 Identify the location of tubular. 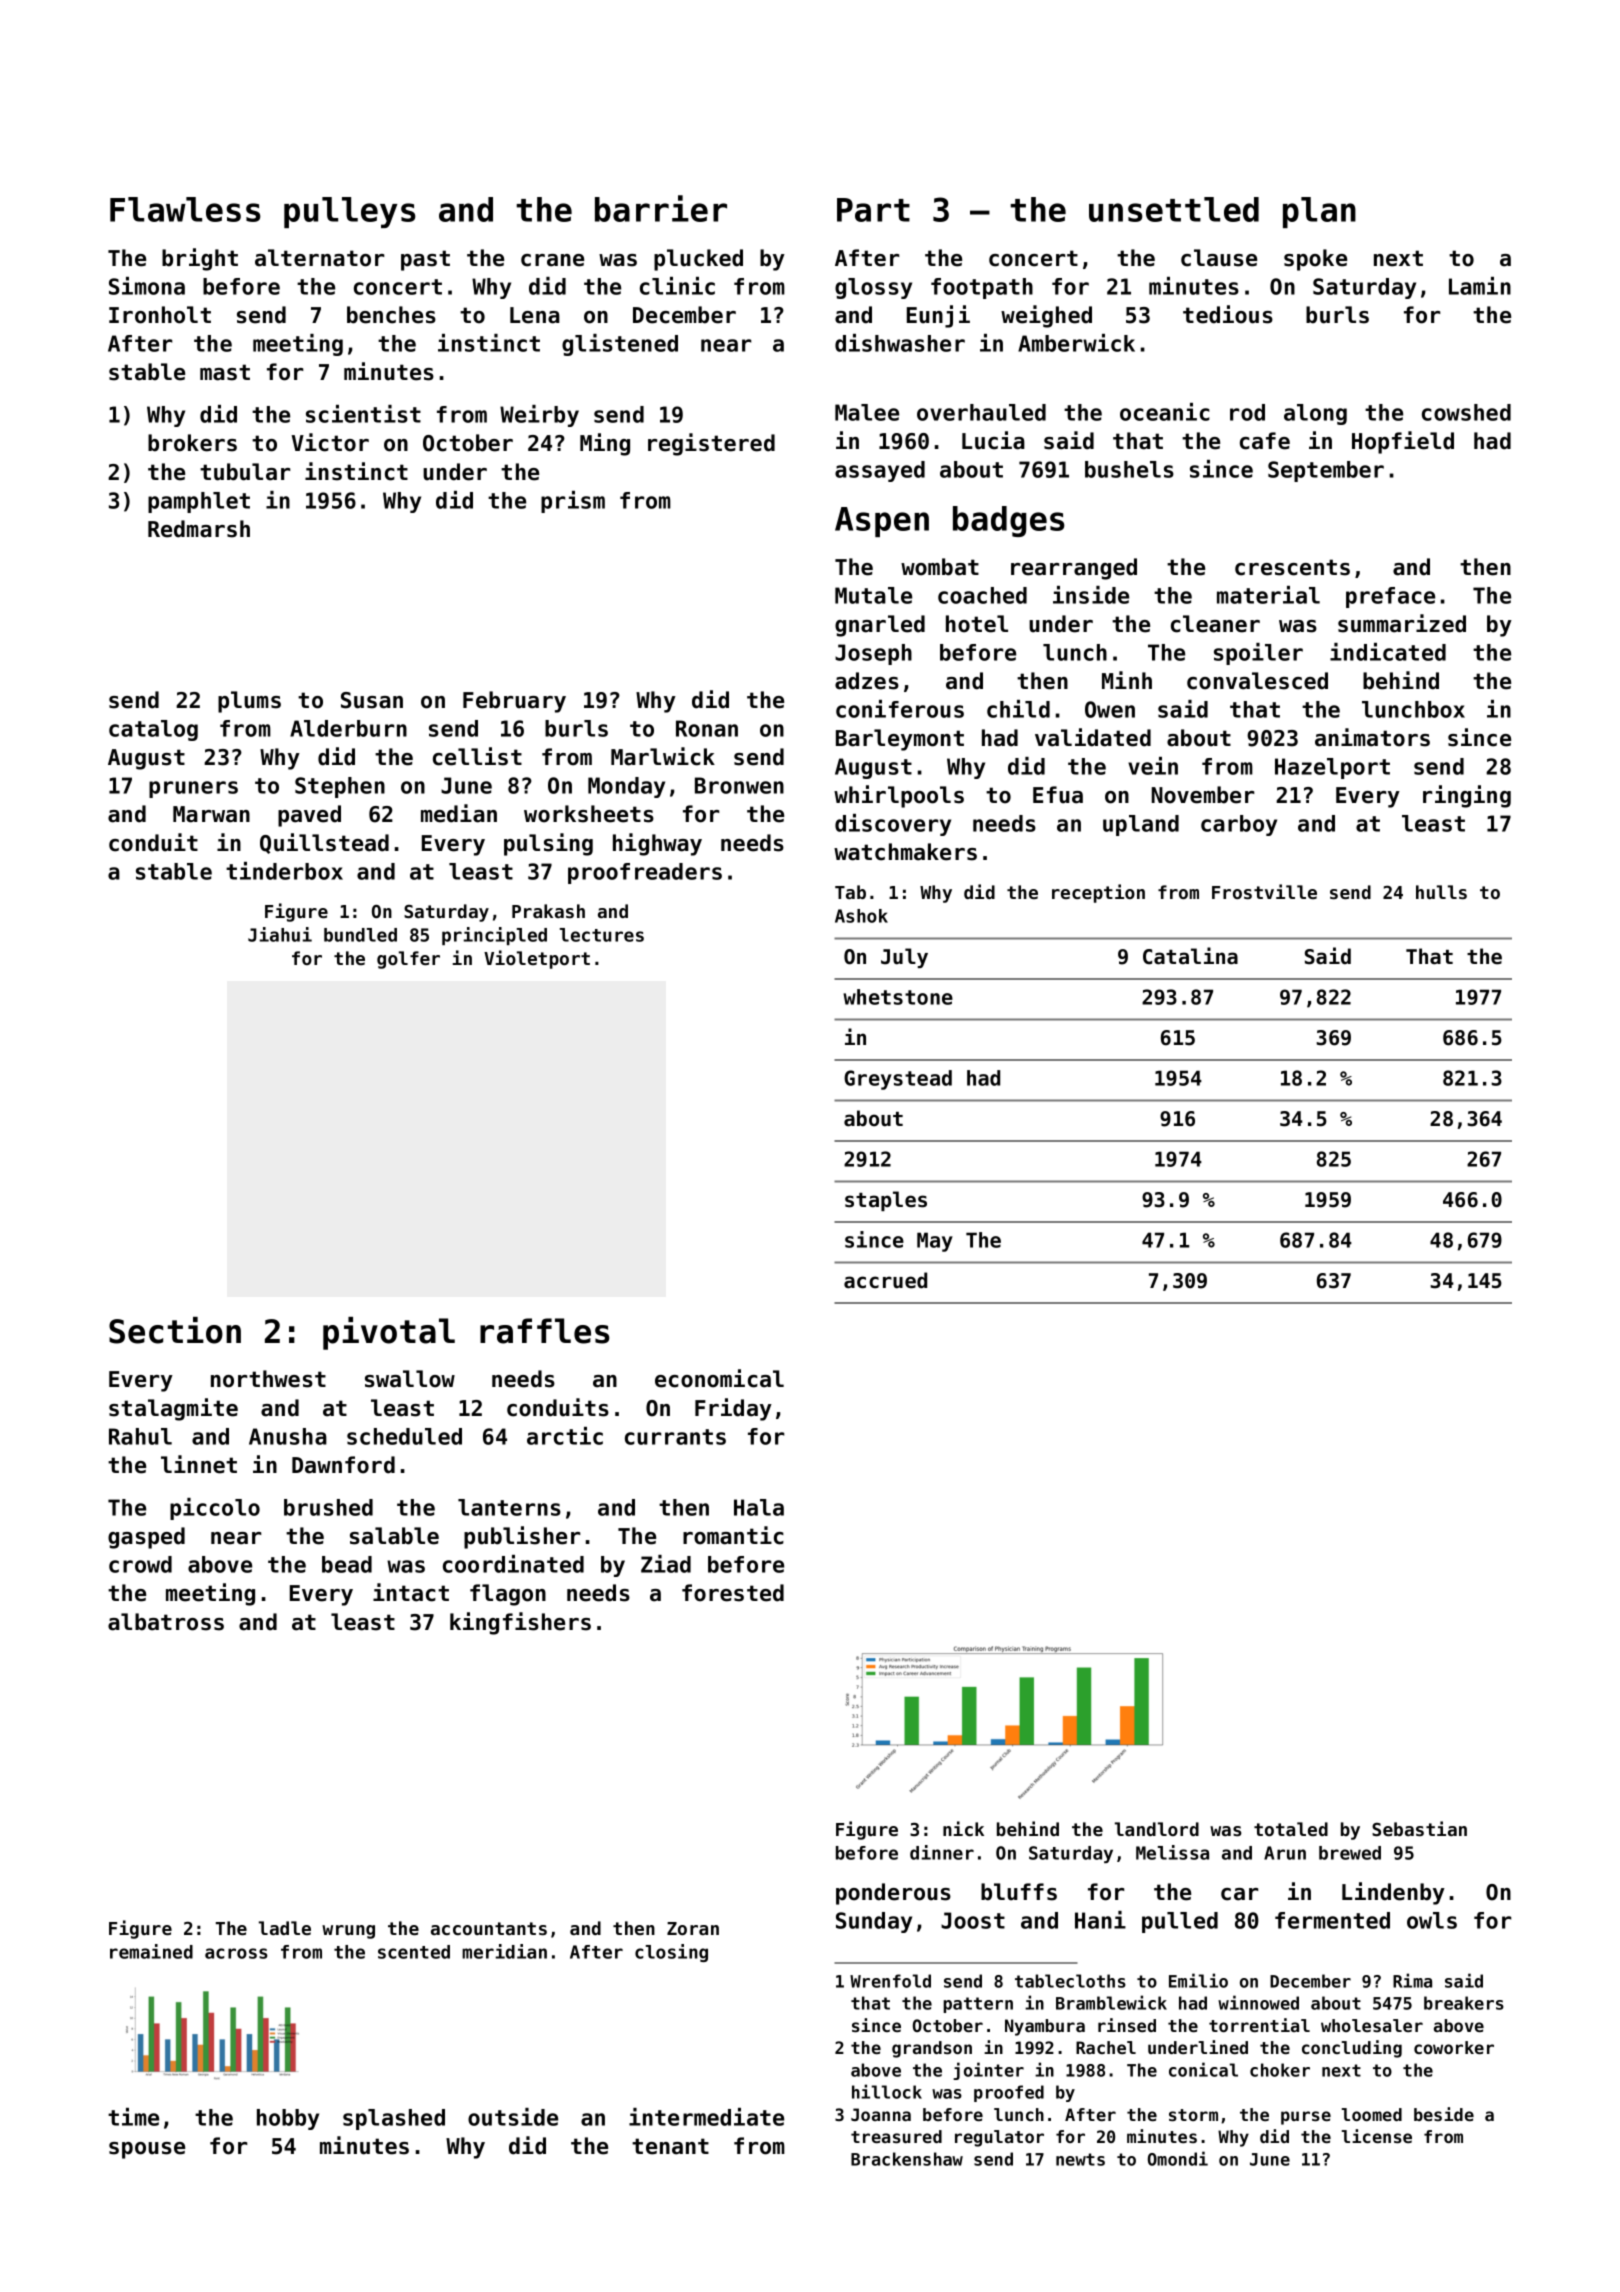
(245, 472).
